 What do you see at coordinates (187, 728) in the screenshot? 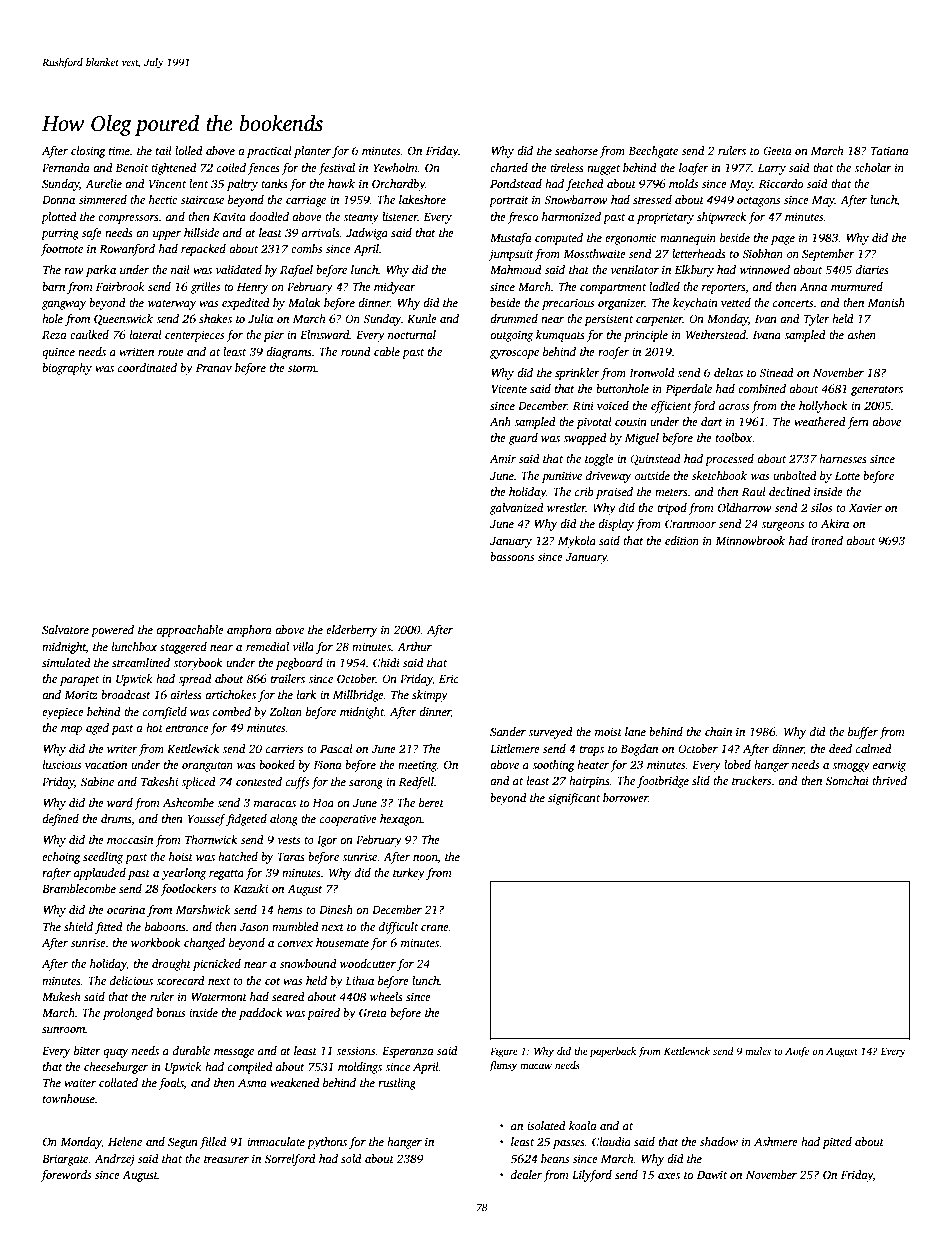
I see `entrance` at bounding box center [187, 728].
